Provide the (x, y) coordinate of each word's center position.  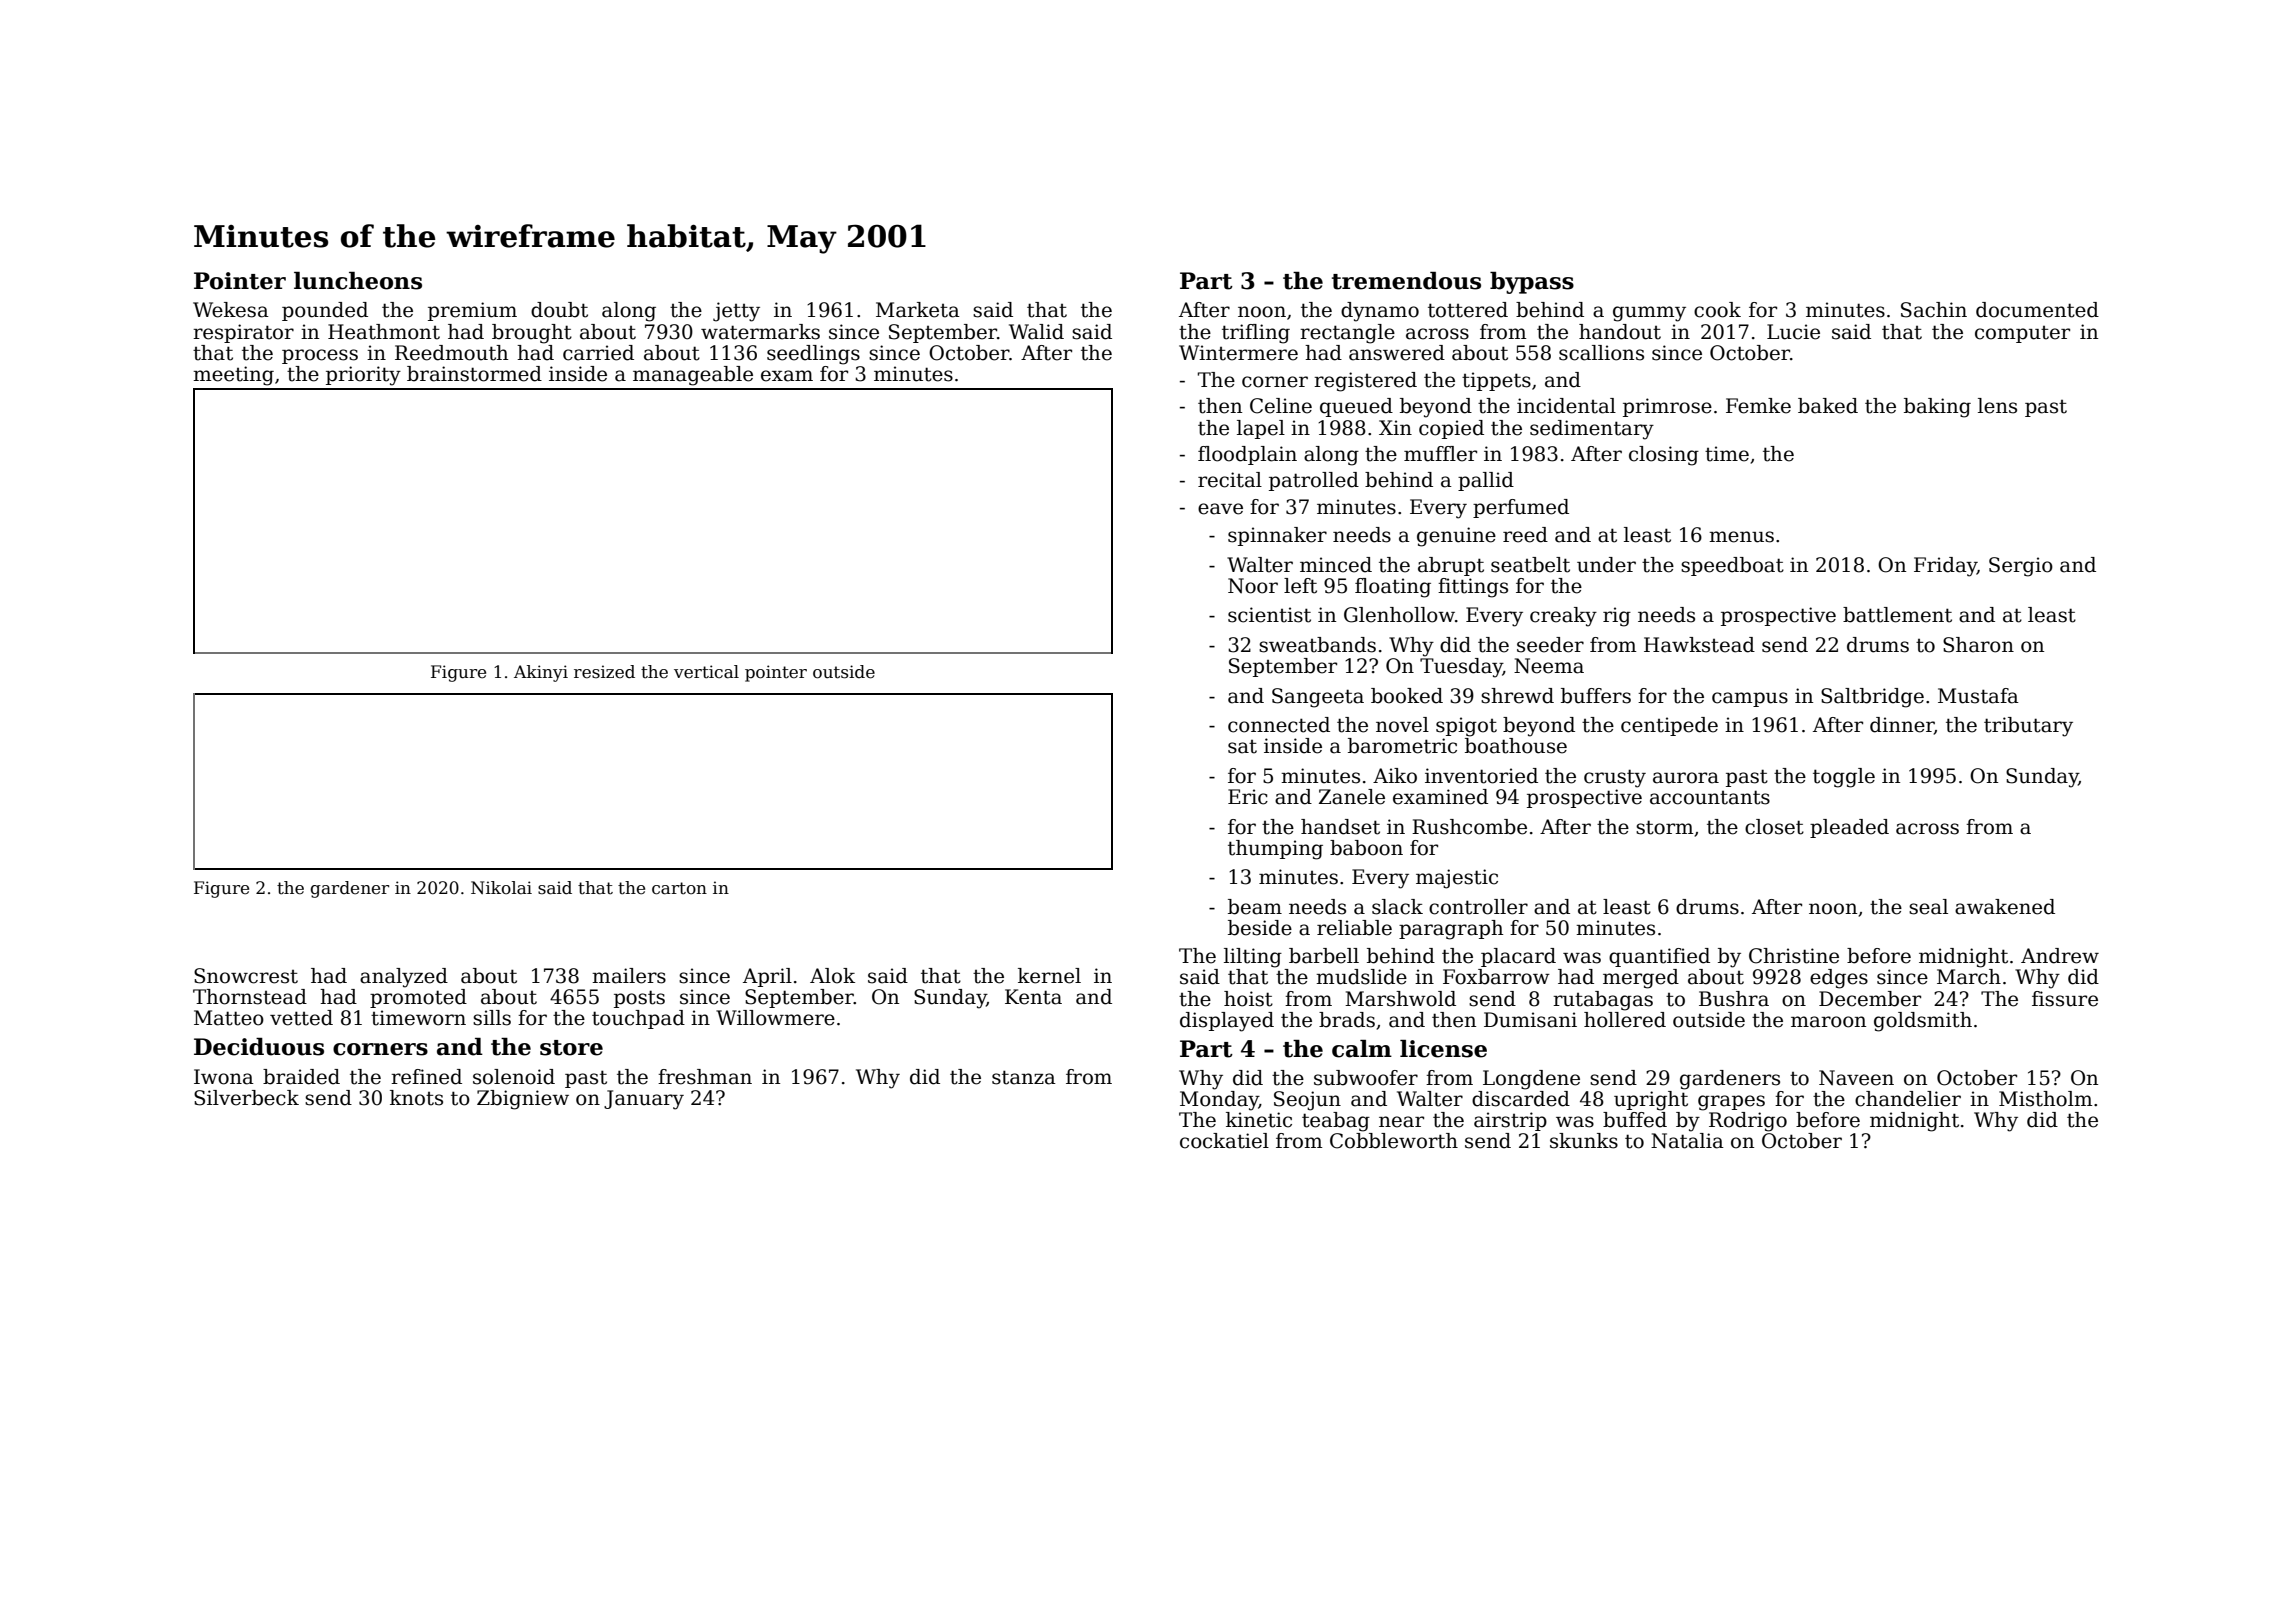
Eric (1248, 797)
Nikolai (501, 888)
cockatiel (1224, 1141)
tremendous (1406, 281)
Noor (1253, 586)
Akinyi (541, 673)
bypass (1532, 283)
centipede (1669, 726)
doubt (559, 310)
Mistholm (2045, 1099)
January (644, 1100)
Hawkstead (1699, 645)
